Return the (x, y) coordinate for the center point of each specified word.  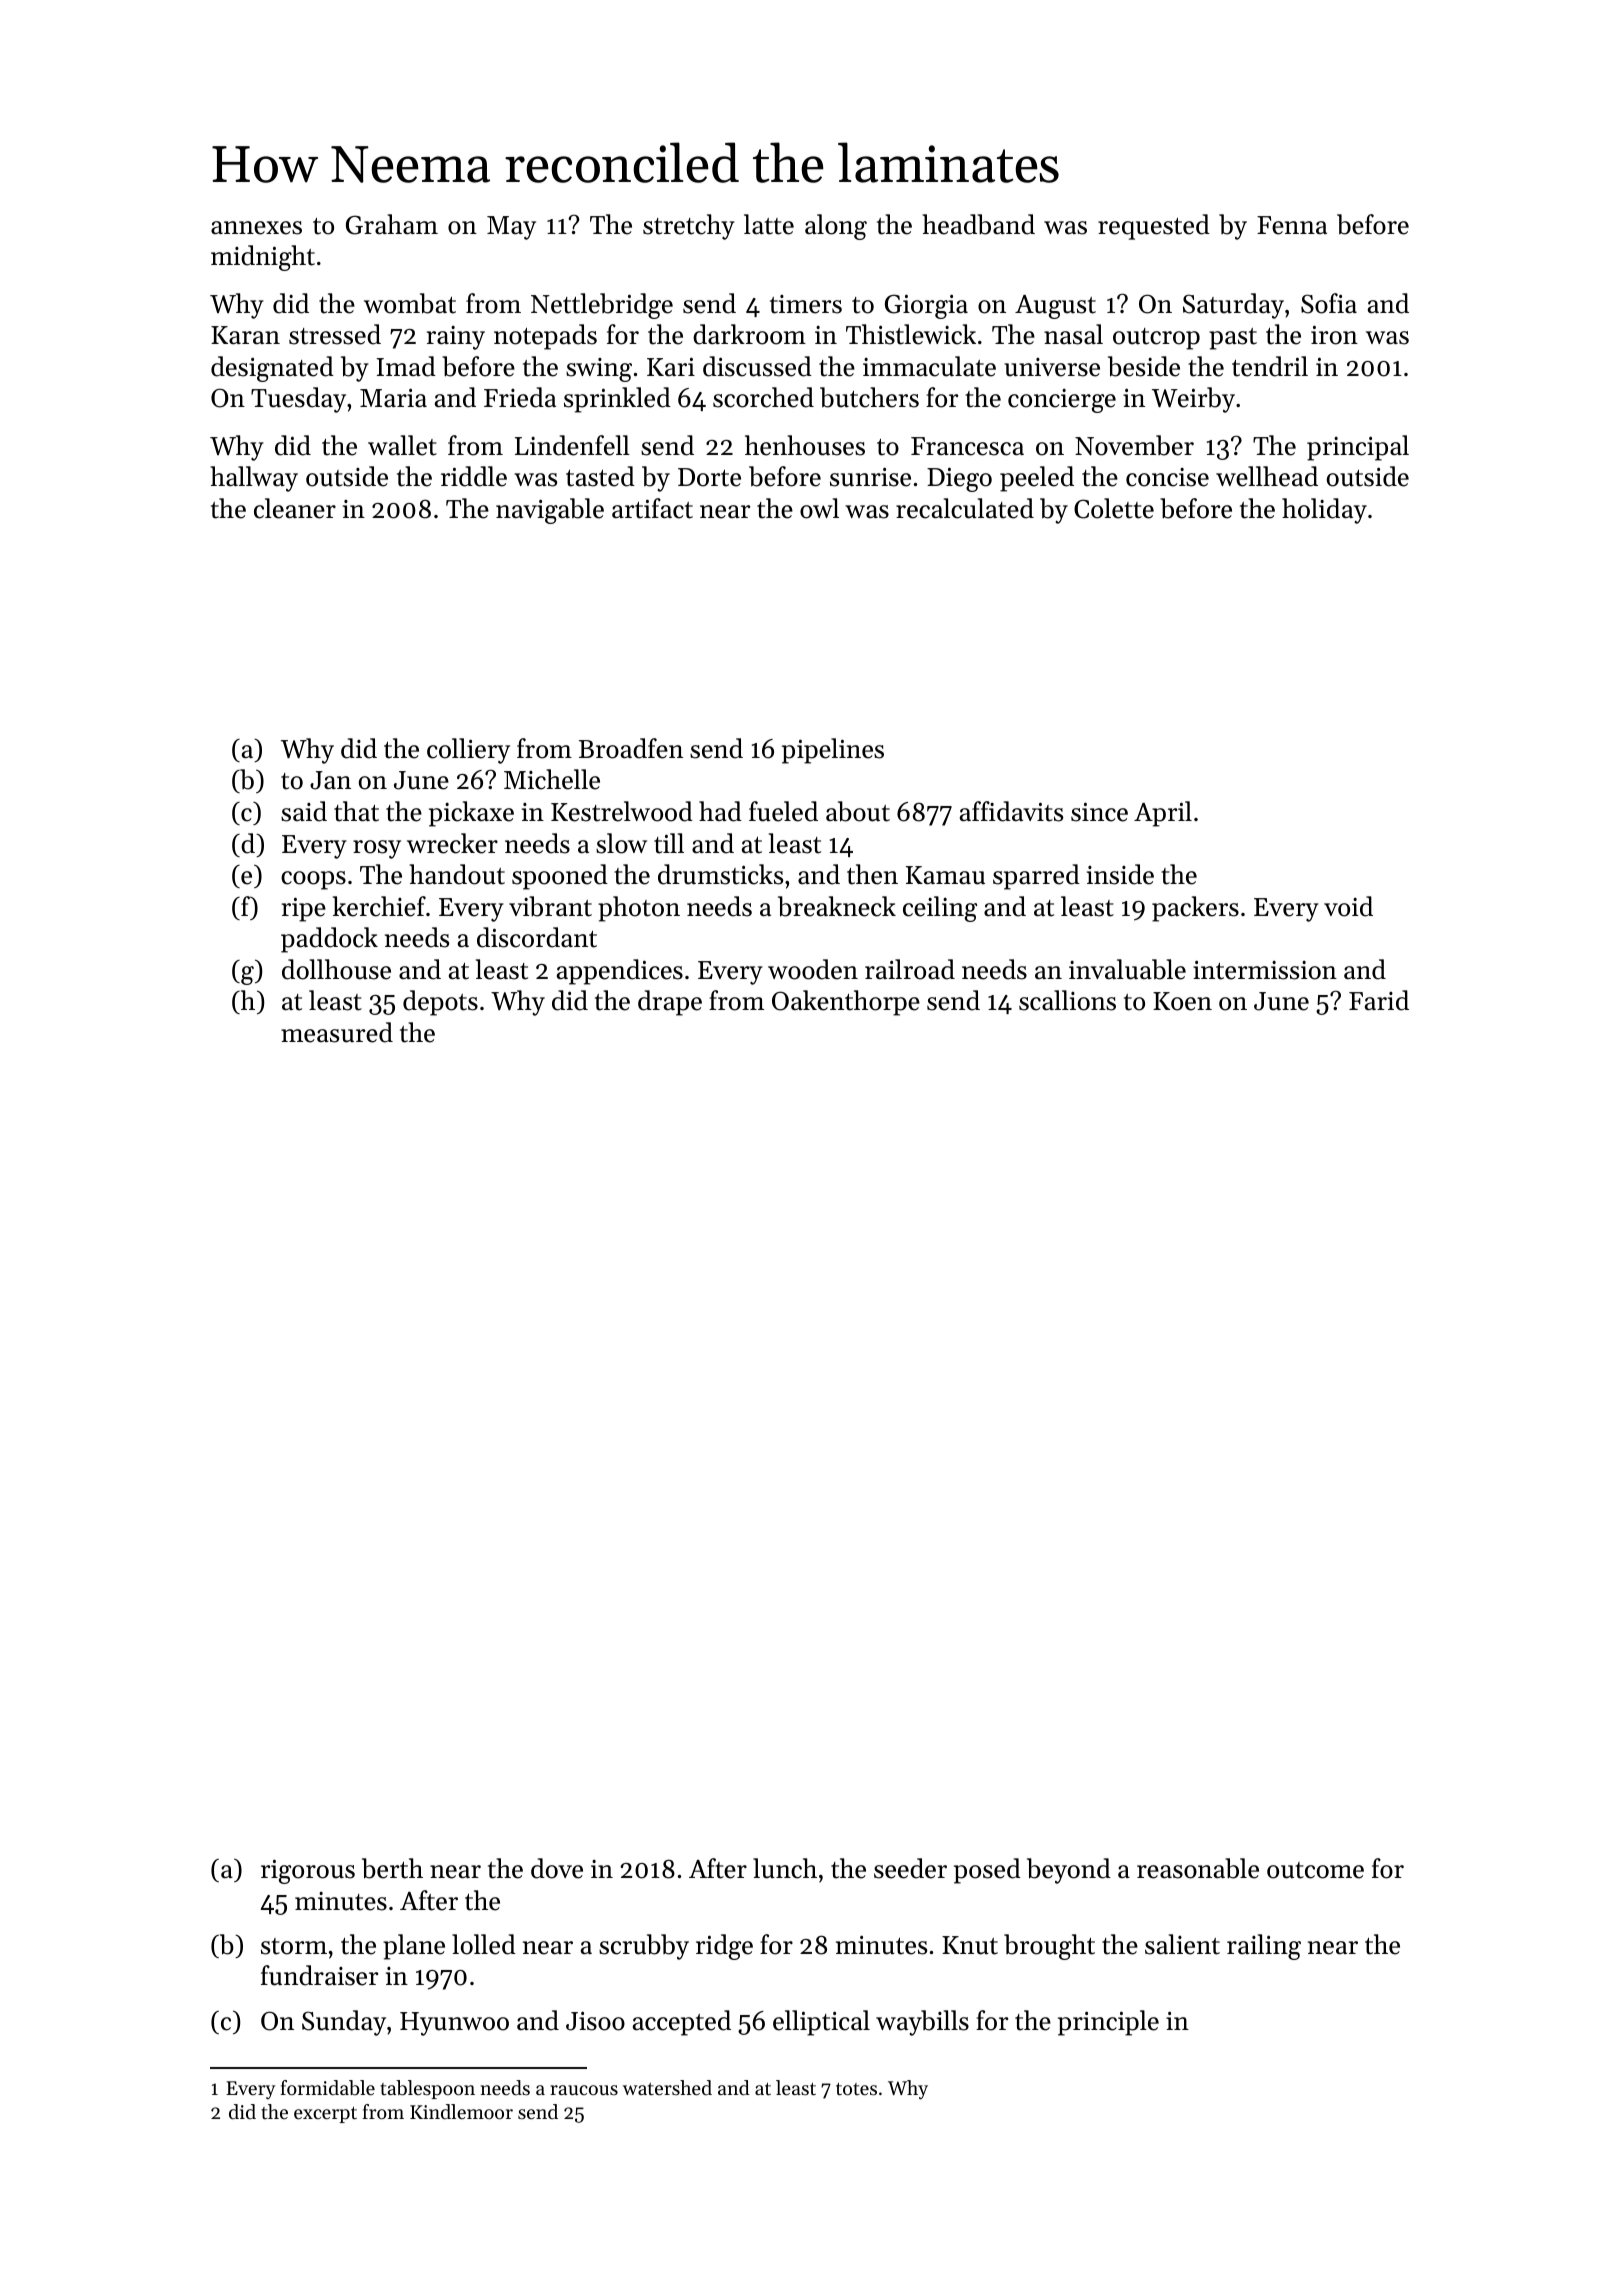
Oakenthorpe (846, 1003)
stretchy (689, 227)
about (858, 811)
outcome (1315, 1870)
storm (294, 1946)
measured (337, 1032)
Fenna (1292, 225)
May (511, 228)
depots (440, 1003)
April (1163, 814)
